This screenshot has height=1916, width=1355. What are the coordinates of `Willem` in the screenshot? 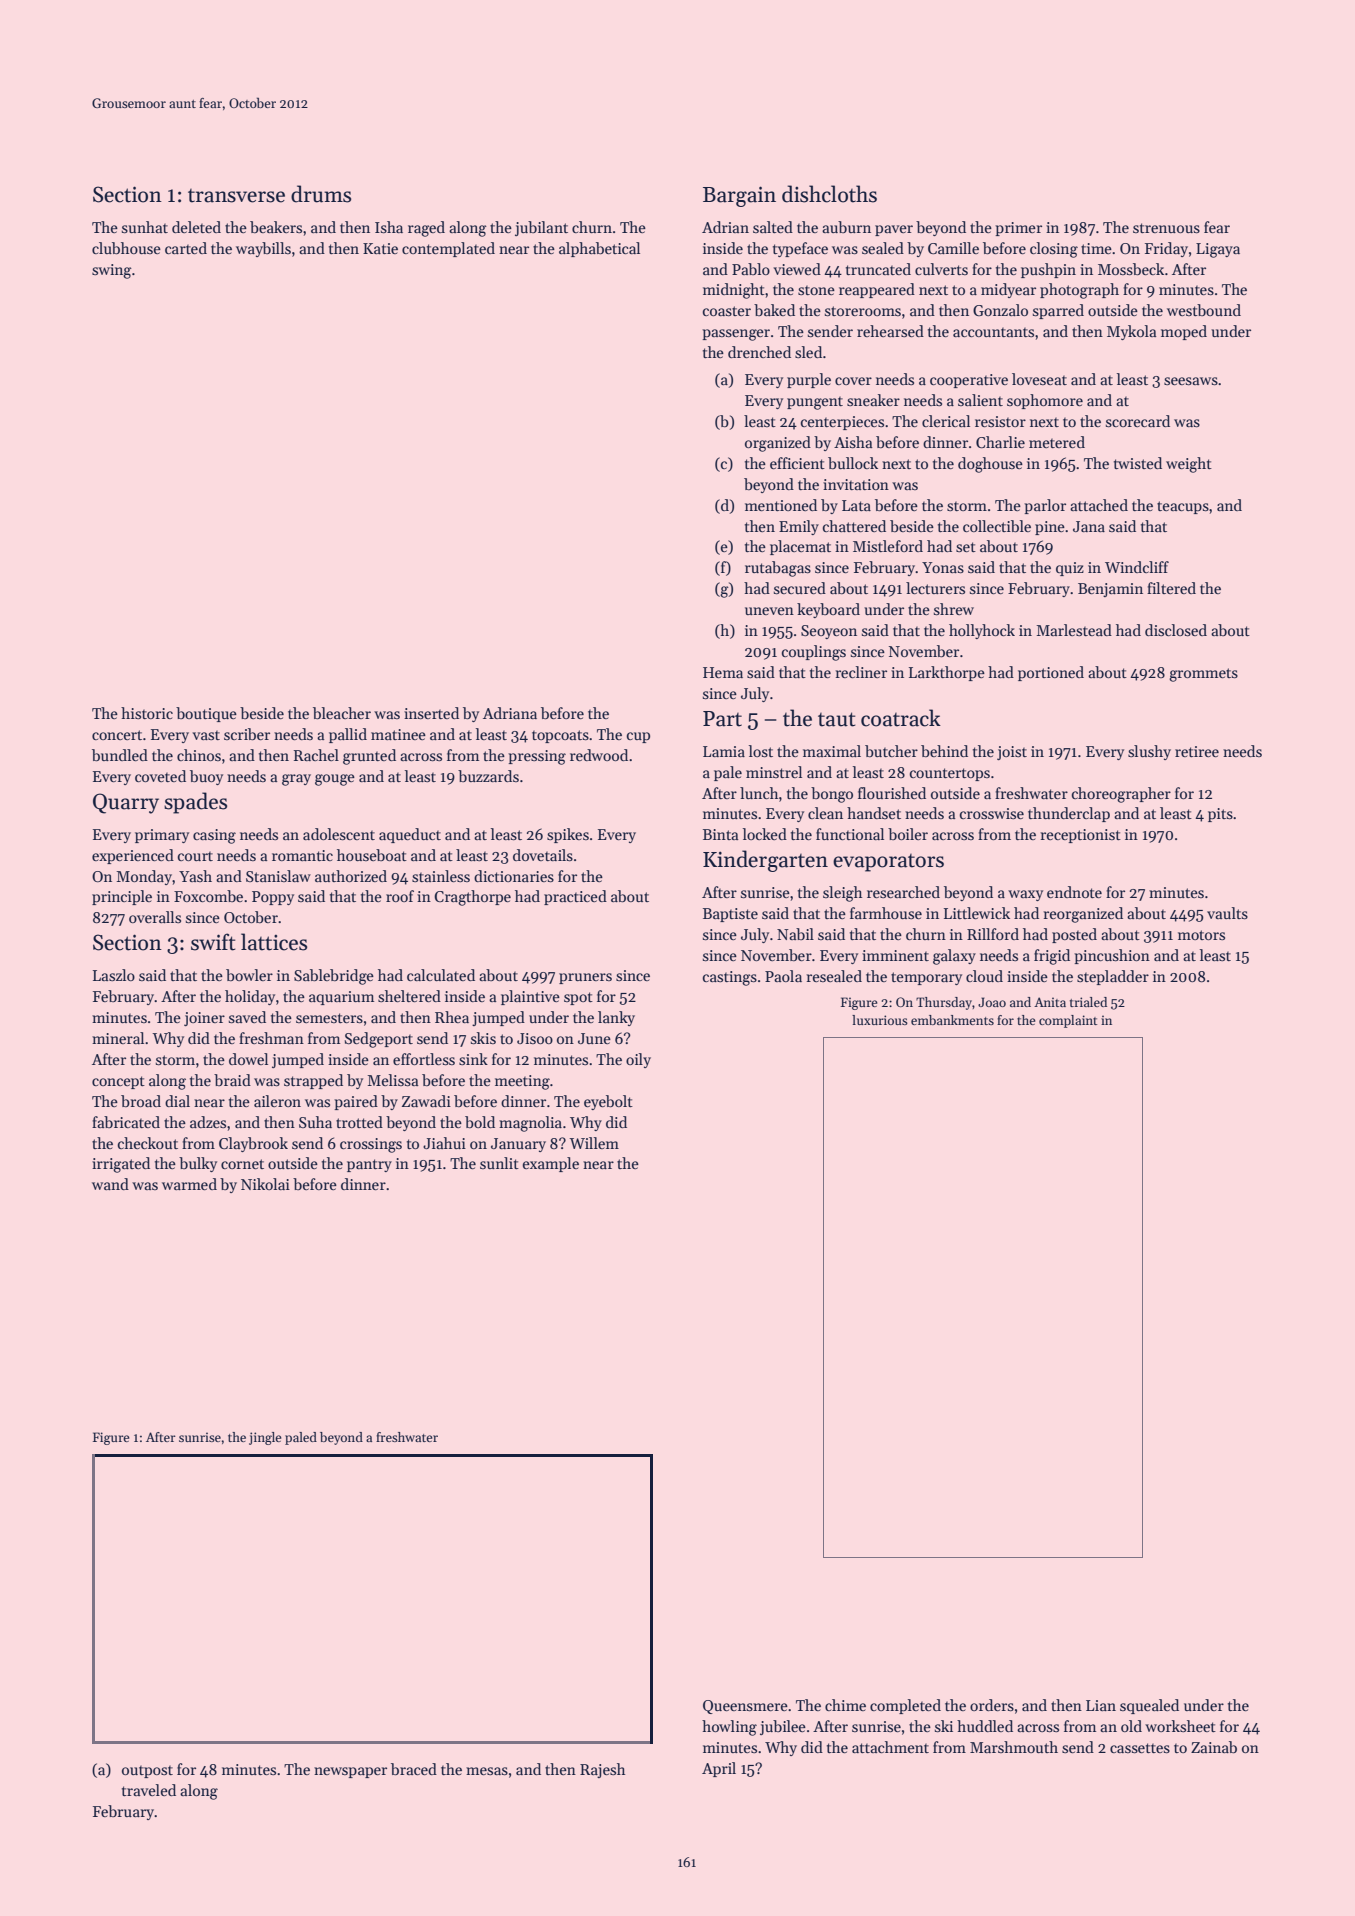 It's located at (594, 1143).
